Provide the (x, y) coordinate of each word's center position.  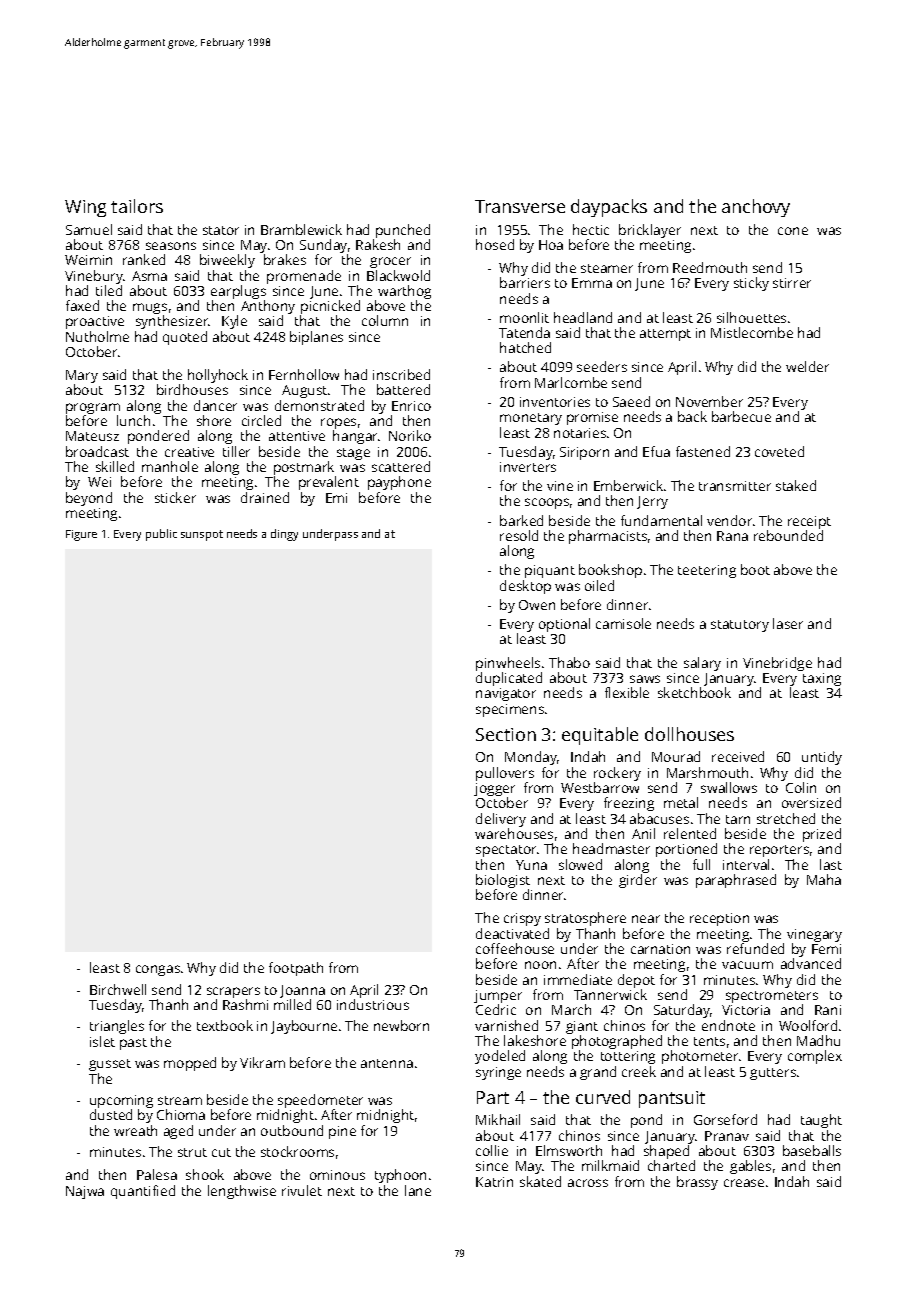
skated (540, 1181)
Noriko (410, 435)
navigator (506, 694)
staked (796, 485)
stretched (786, 818)
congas (158, 970)
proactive (95, 322)
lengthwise (242, 1192)
